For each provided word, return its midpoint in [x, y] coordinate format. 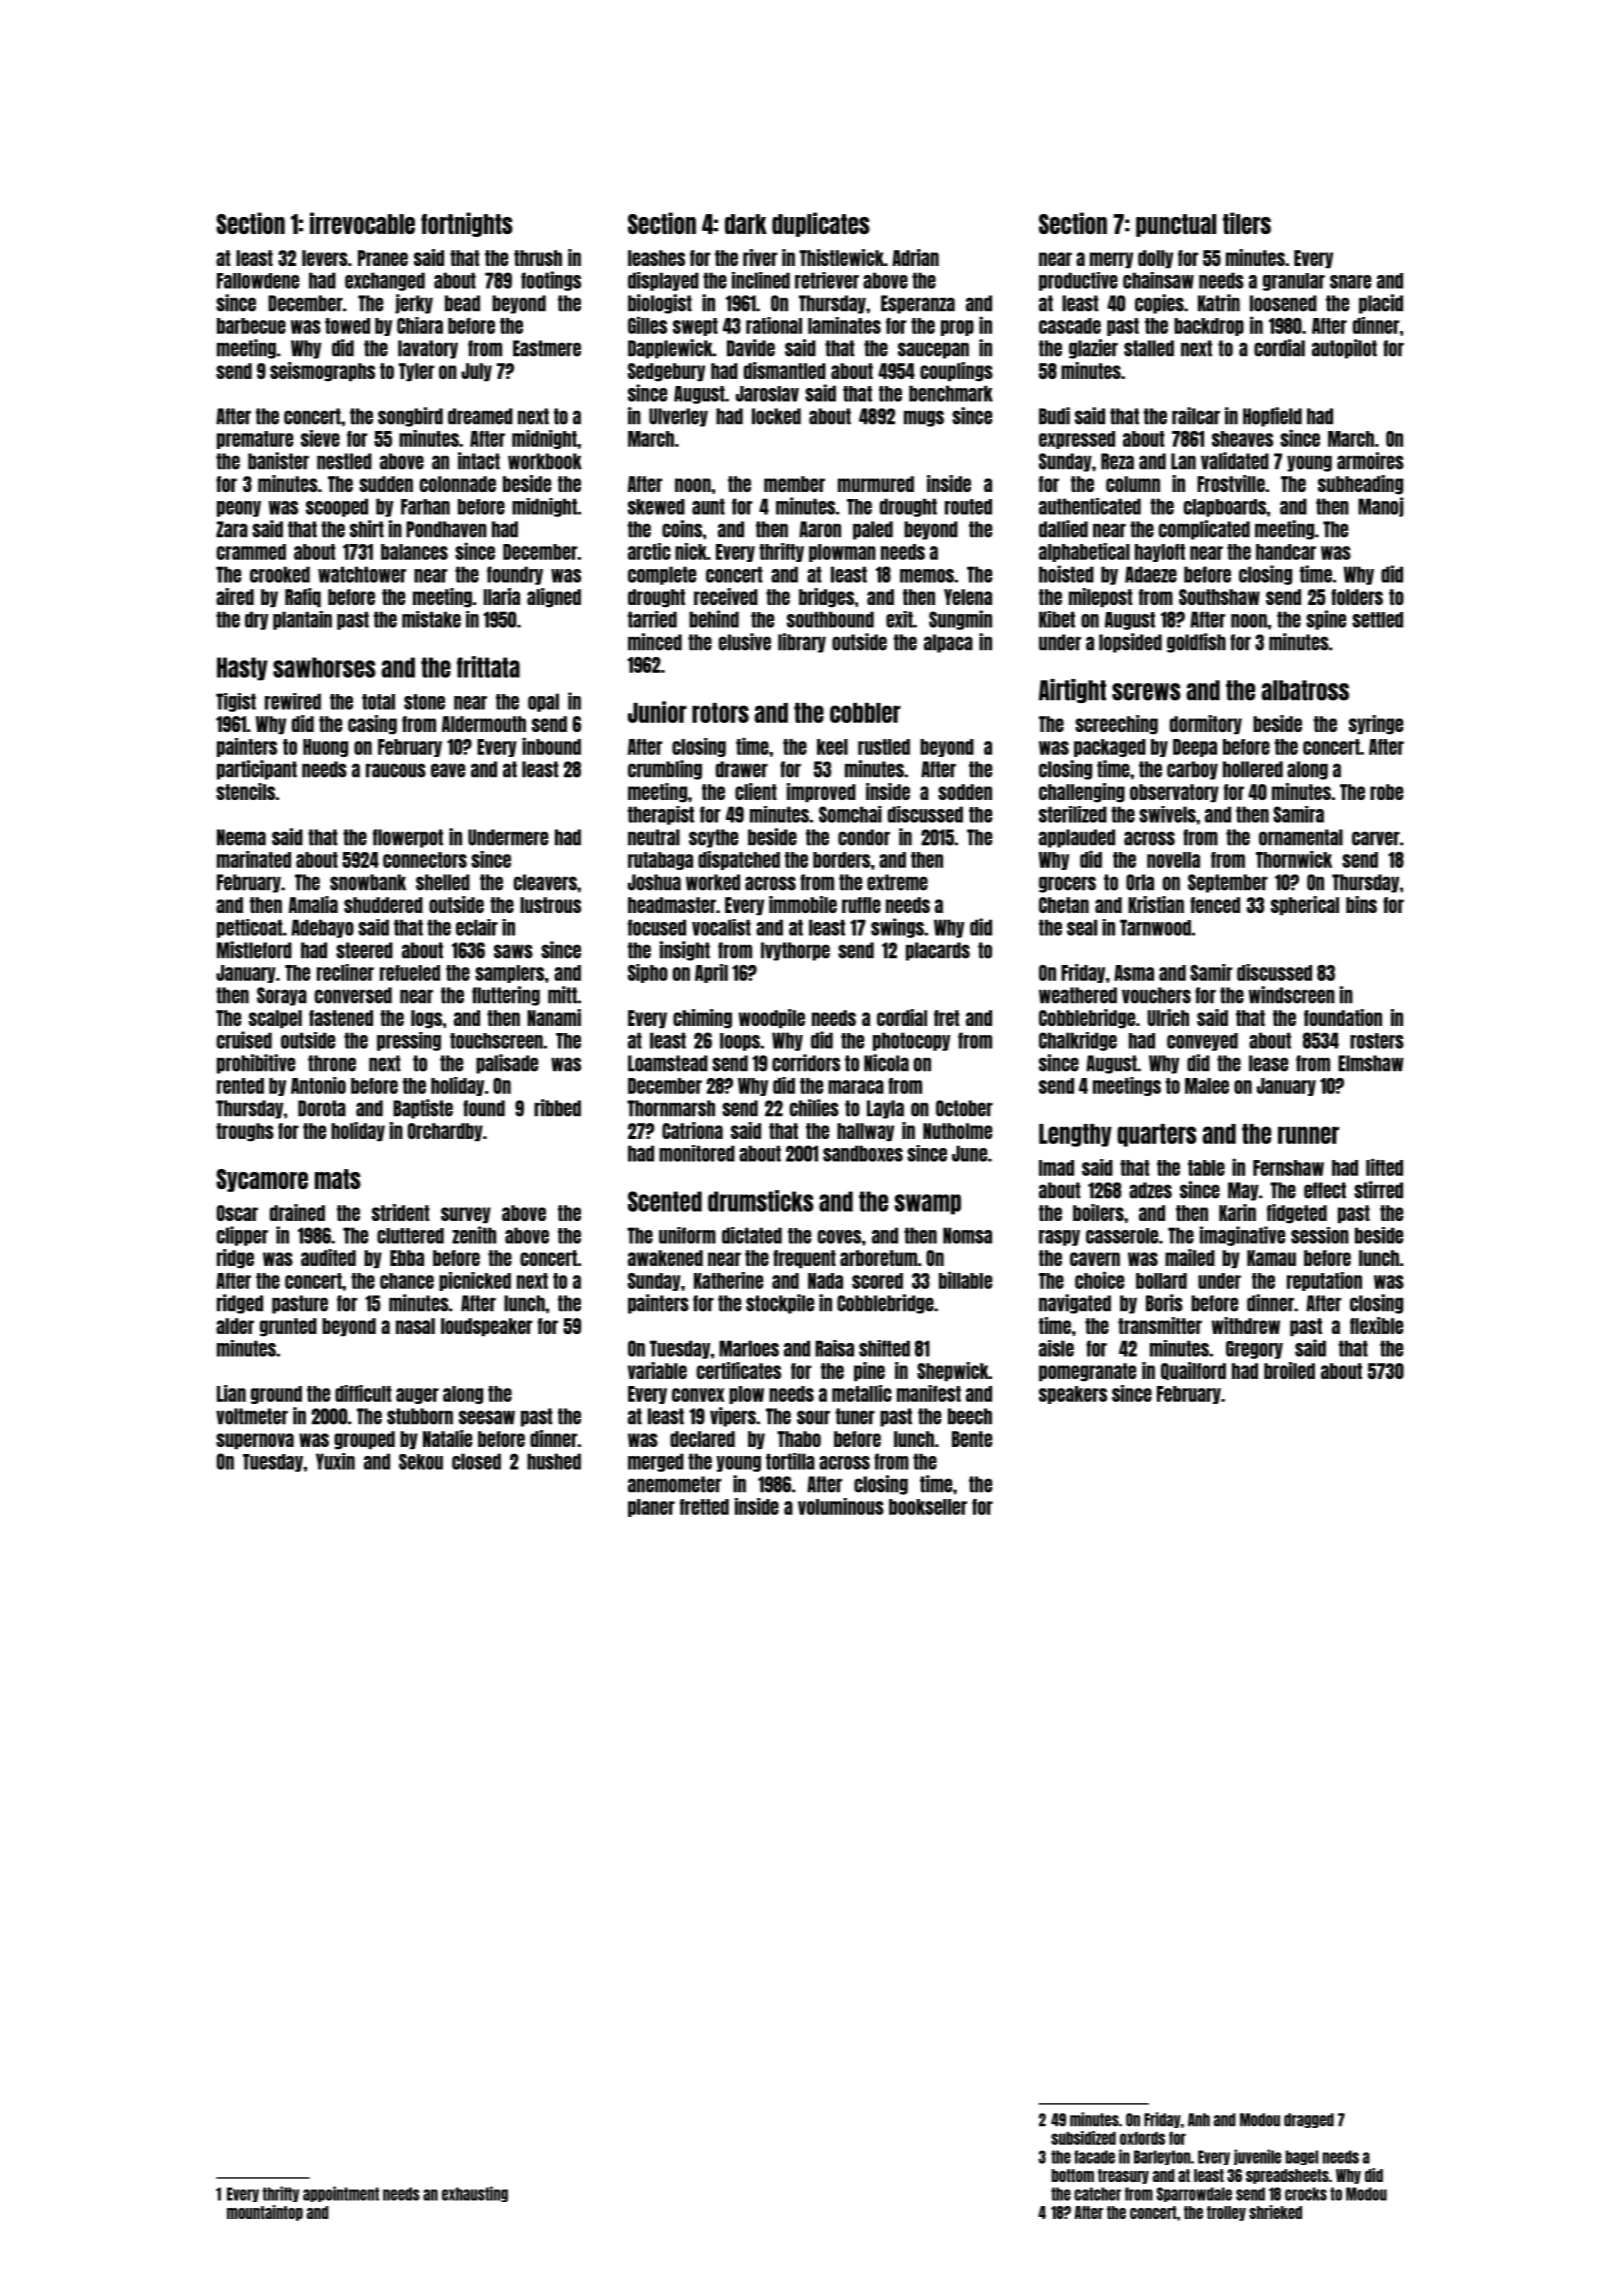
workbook [545, 461]
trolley [1226, 2213]
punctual [1176, 225]
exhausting [475, 2194]
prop [957, 328]
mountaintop [265, 2213]
